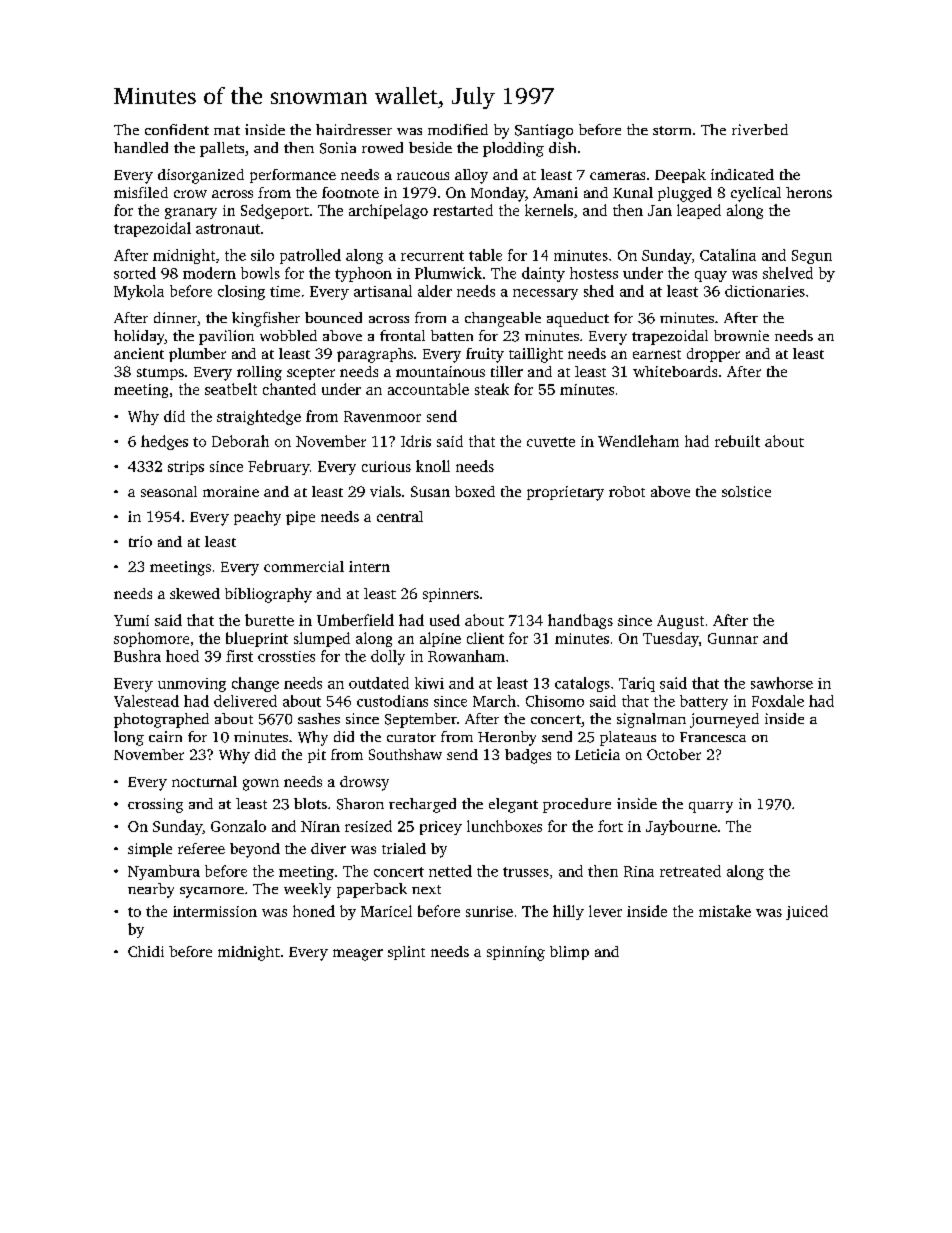 This screenshot has height=1233, width=952. I want to click on holiday, so click(139, 337).
